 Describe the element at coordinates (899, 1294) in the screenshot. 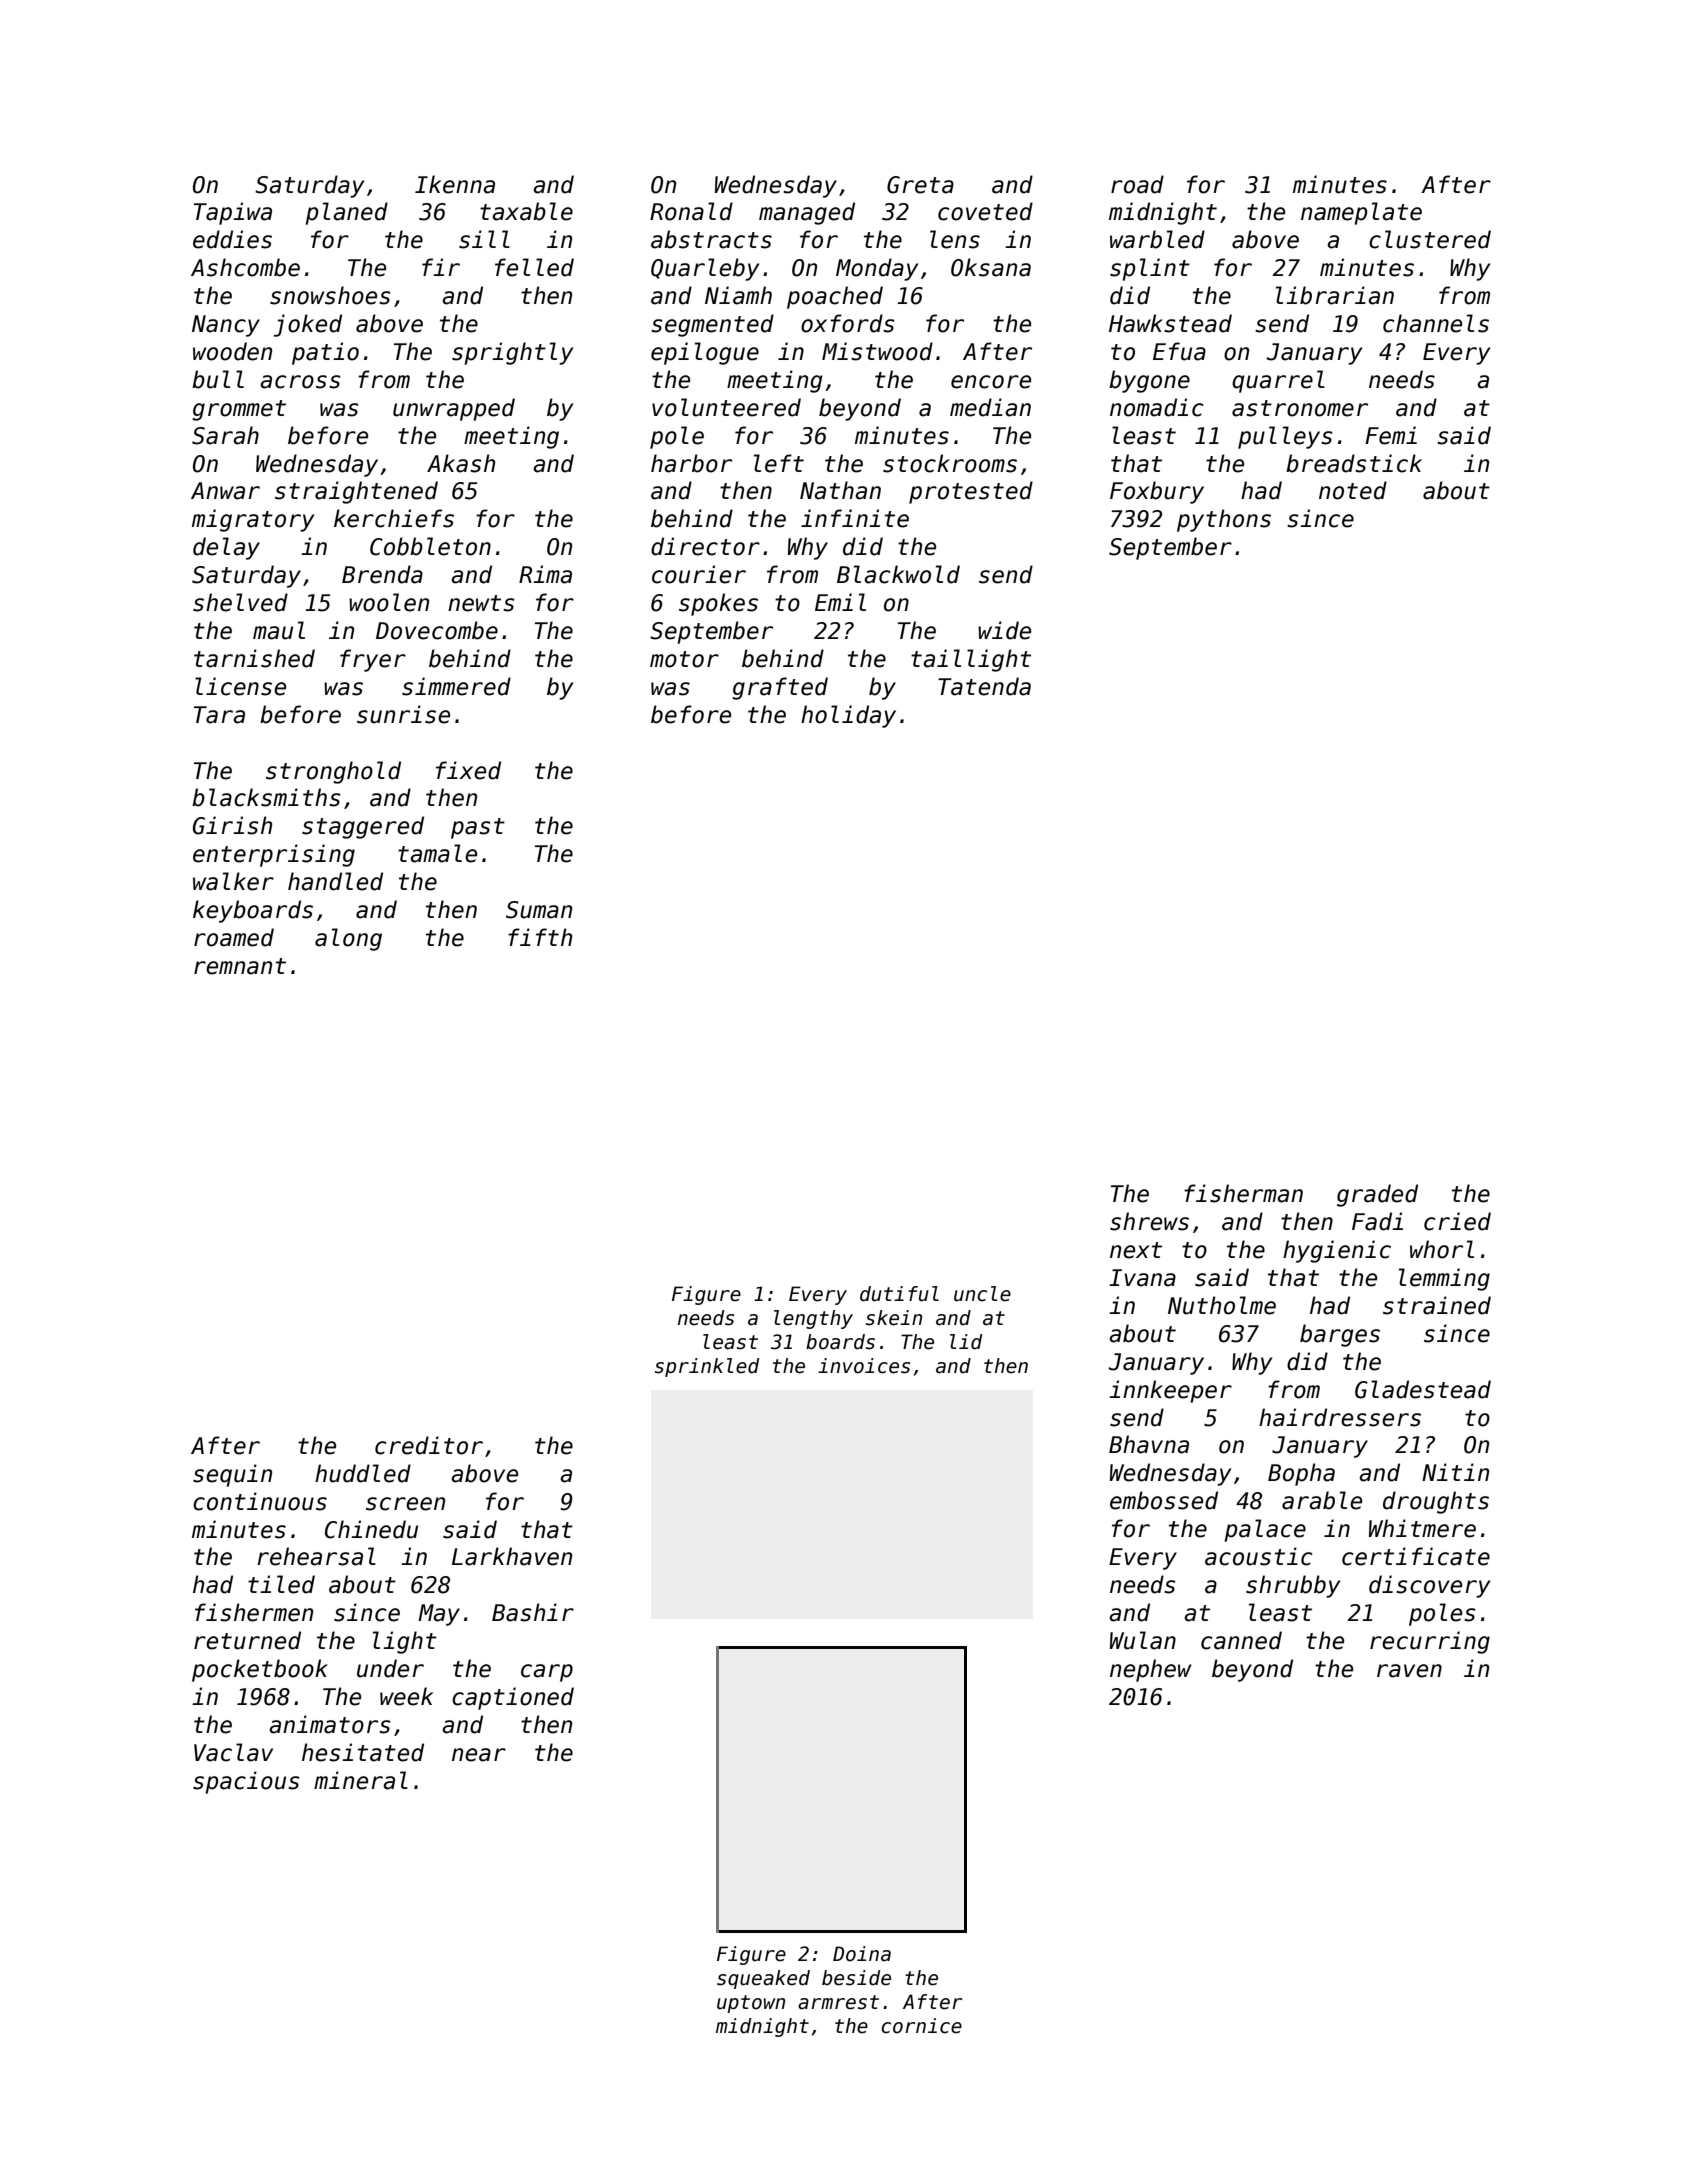

I see `dutiful` at that location.
